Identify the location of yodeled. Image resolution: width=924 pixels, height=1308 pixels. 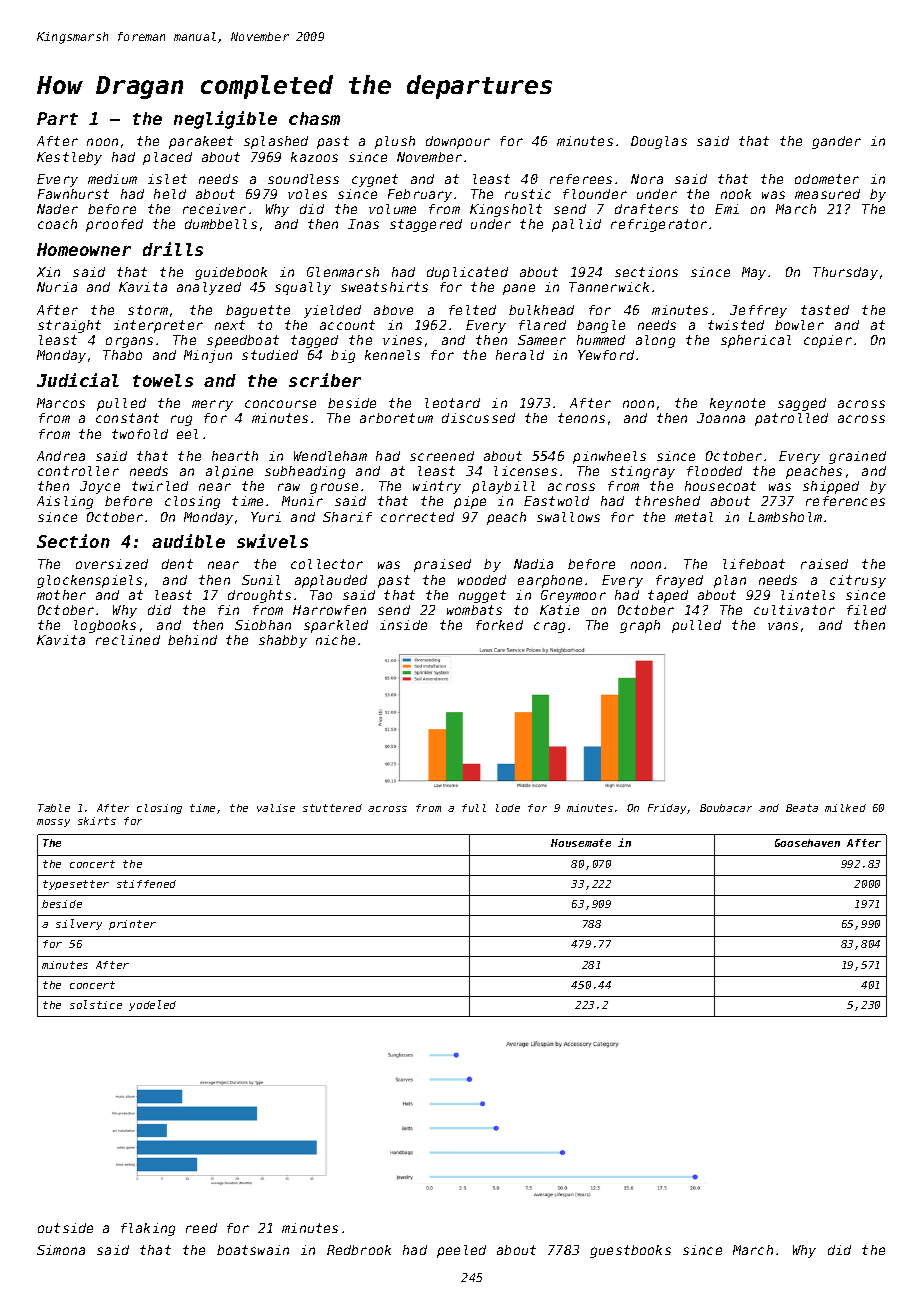
(152, 1005).
